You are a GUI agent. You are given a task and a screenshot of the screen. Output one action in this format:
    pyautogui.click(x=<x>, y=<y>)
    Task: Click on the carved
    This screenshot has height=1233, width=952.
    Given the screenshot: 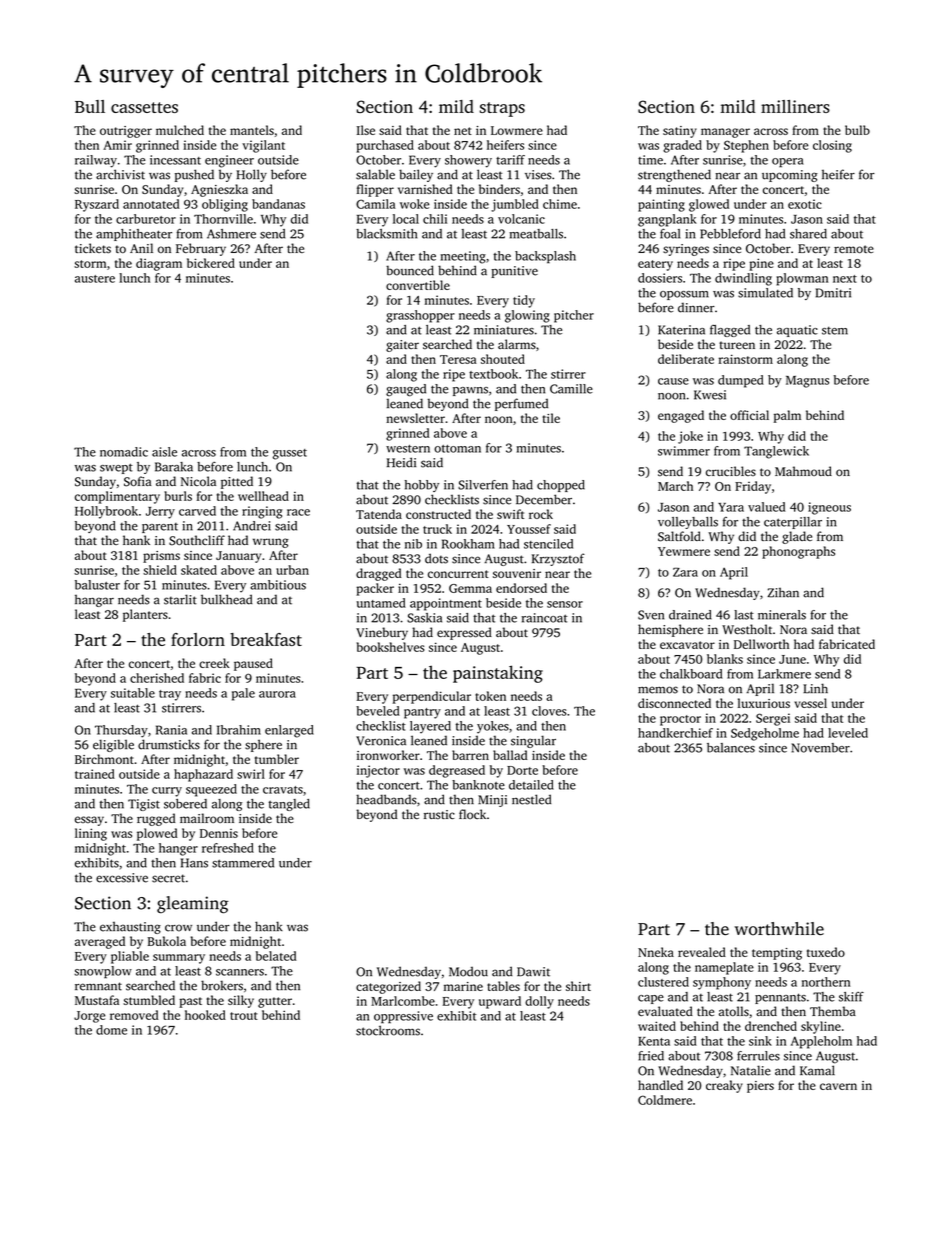 What is the action you would take?
    pyautogui.click(x=197, y=511)
